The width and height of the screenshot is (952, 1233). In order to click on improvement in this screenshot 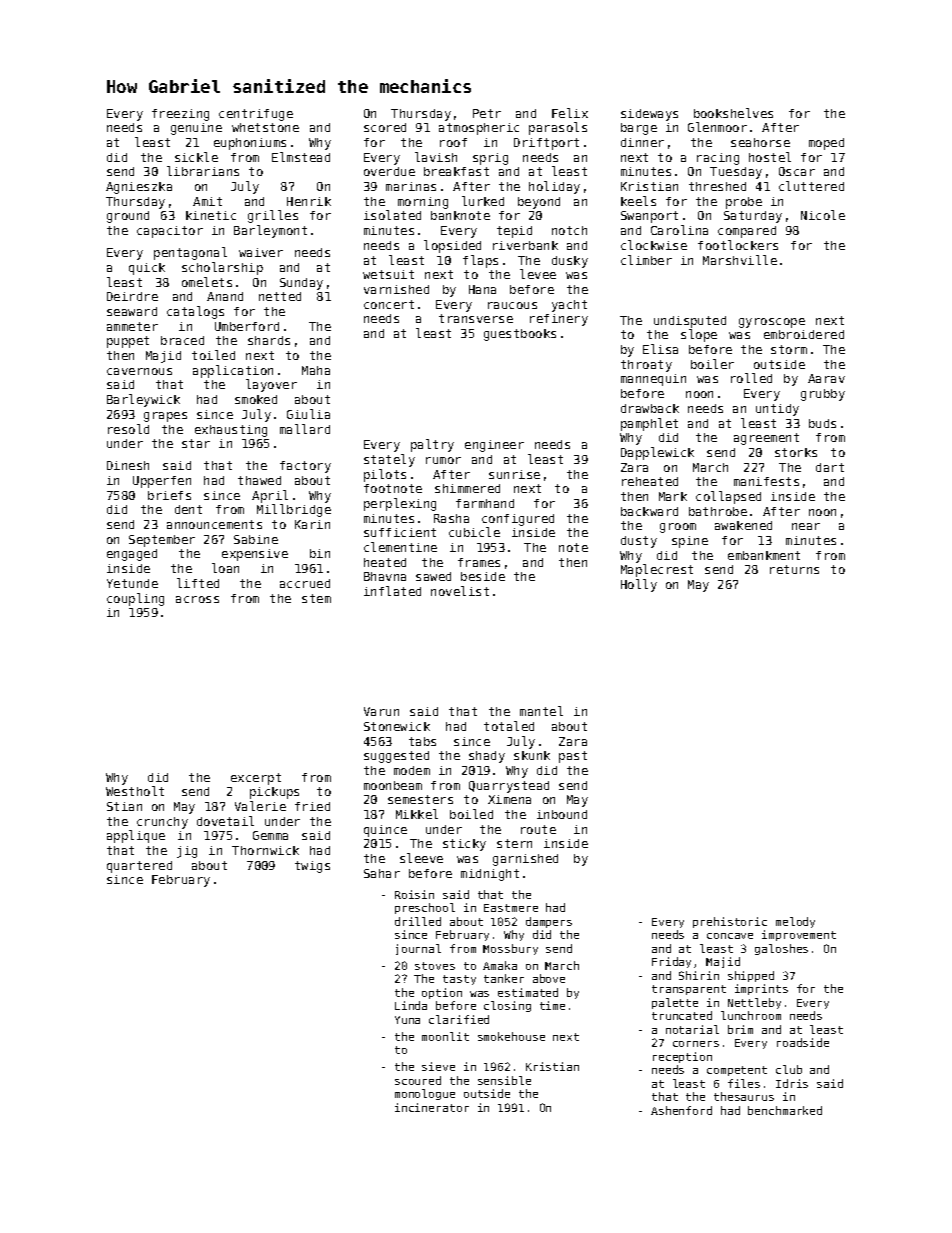, I will do `click(799, 935)`.
